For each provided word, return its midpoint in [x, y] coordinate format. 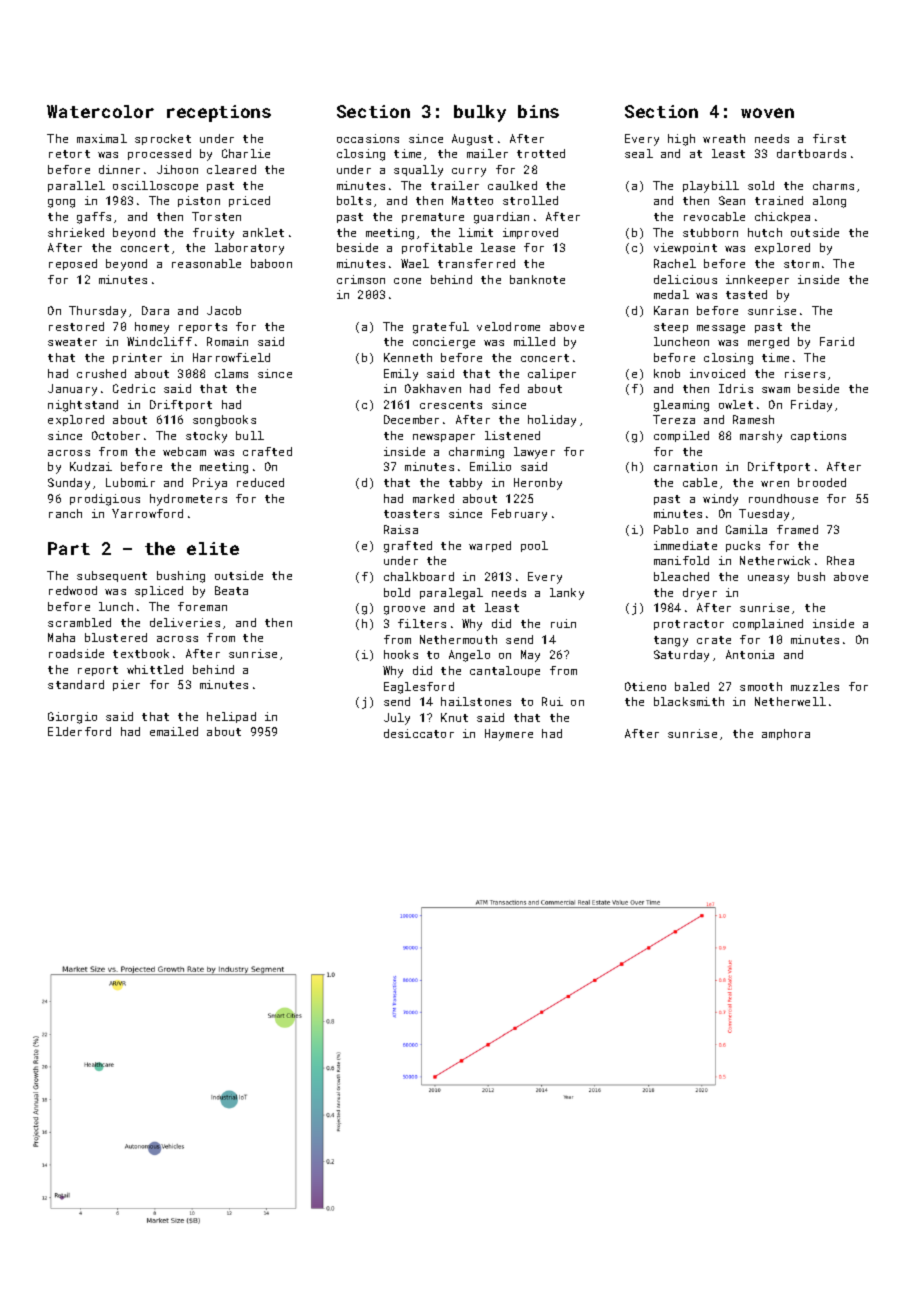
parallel [76, 186]
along [829, 202]
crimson [361, 279]
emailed [174, 731]
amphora [786, 734]
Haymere [509, 735]
